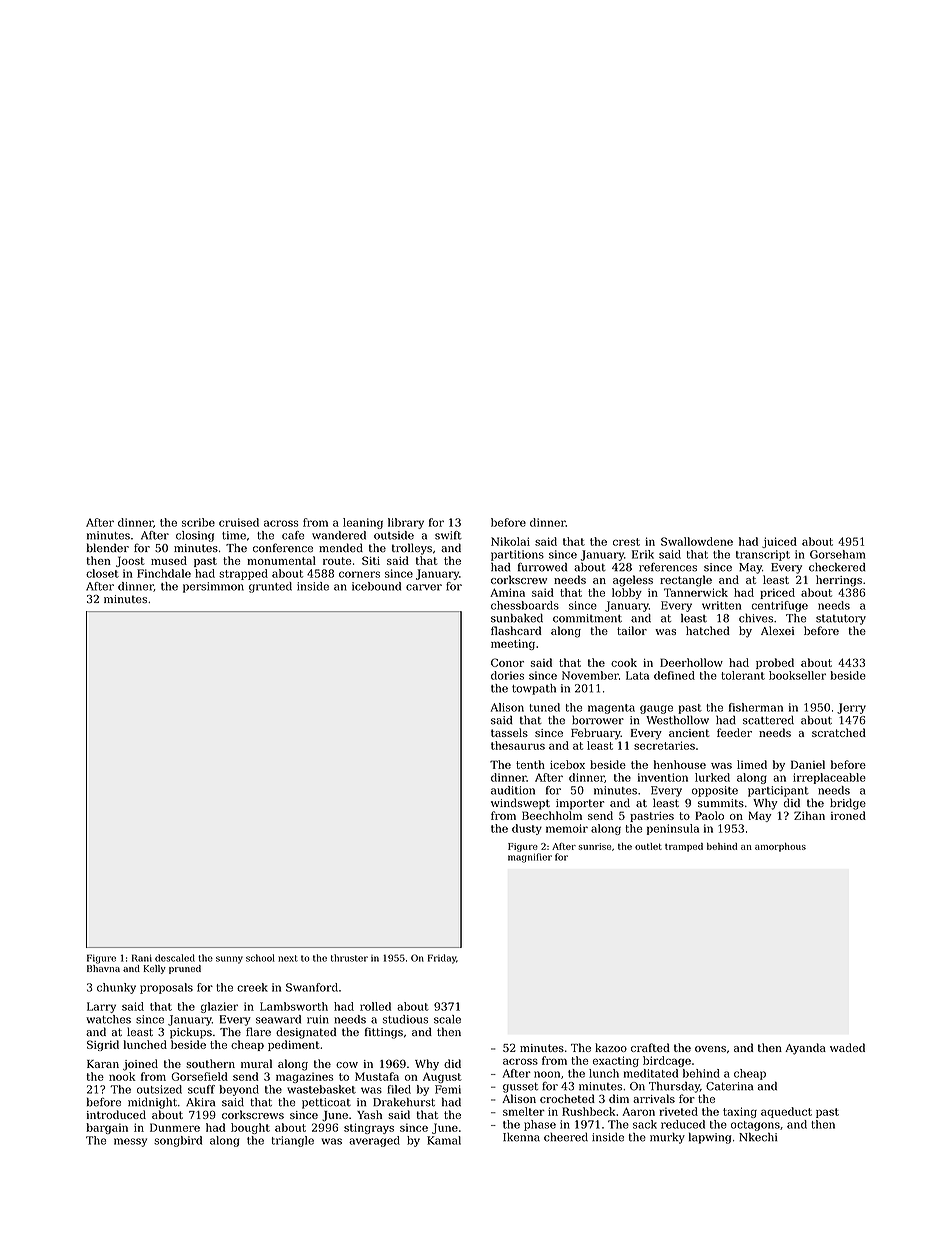 The width and height of the screenshot is (952, 1233). Describe the element at coordinates (102, 573) in the screenshot. I see `closet` at that location.
